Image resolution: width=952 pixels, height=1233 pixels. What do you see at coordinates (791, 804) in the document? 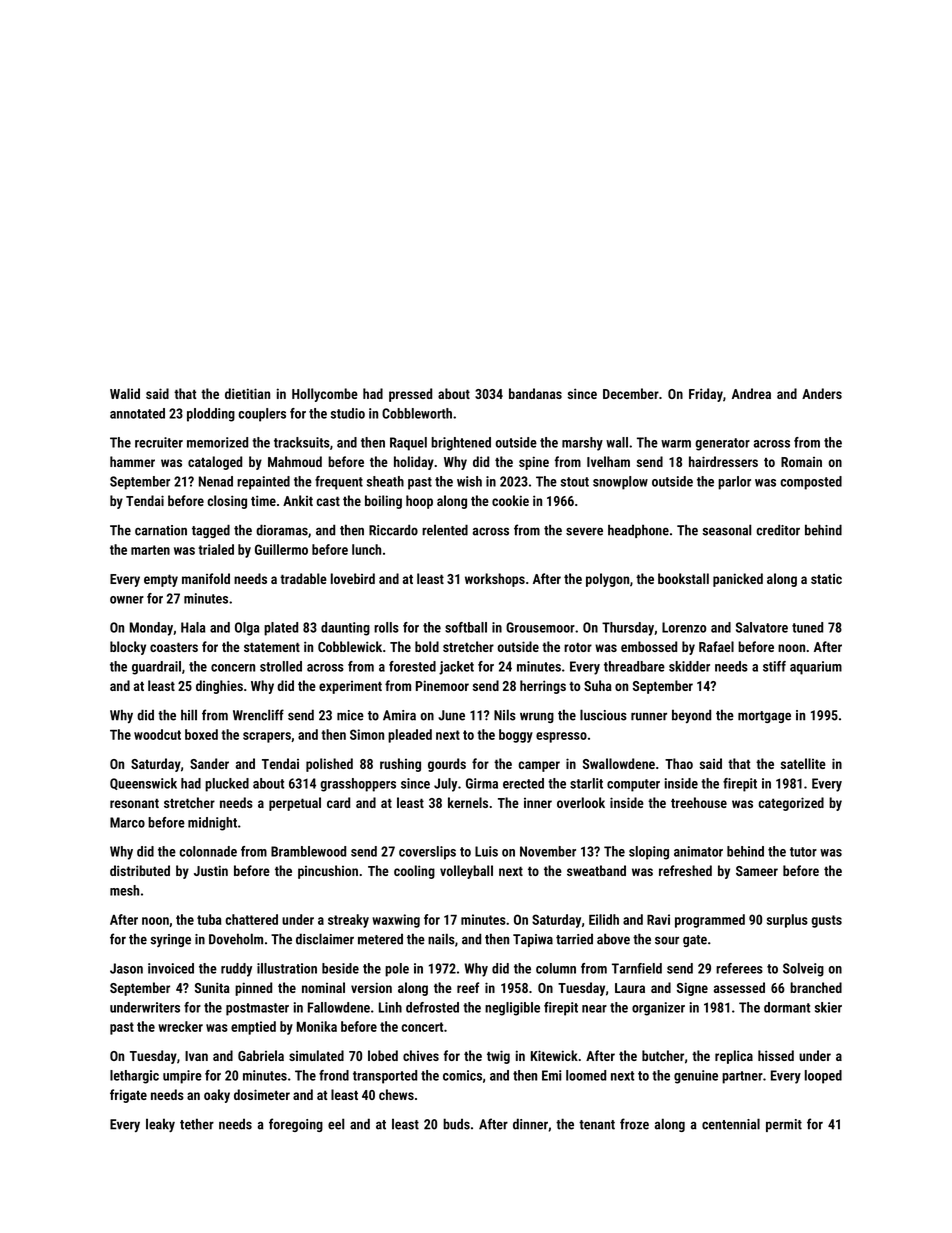
I see `categorized` at bounding box center [791, 804].
